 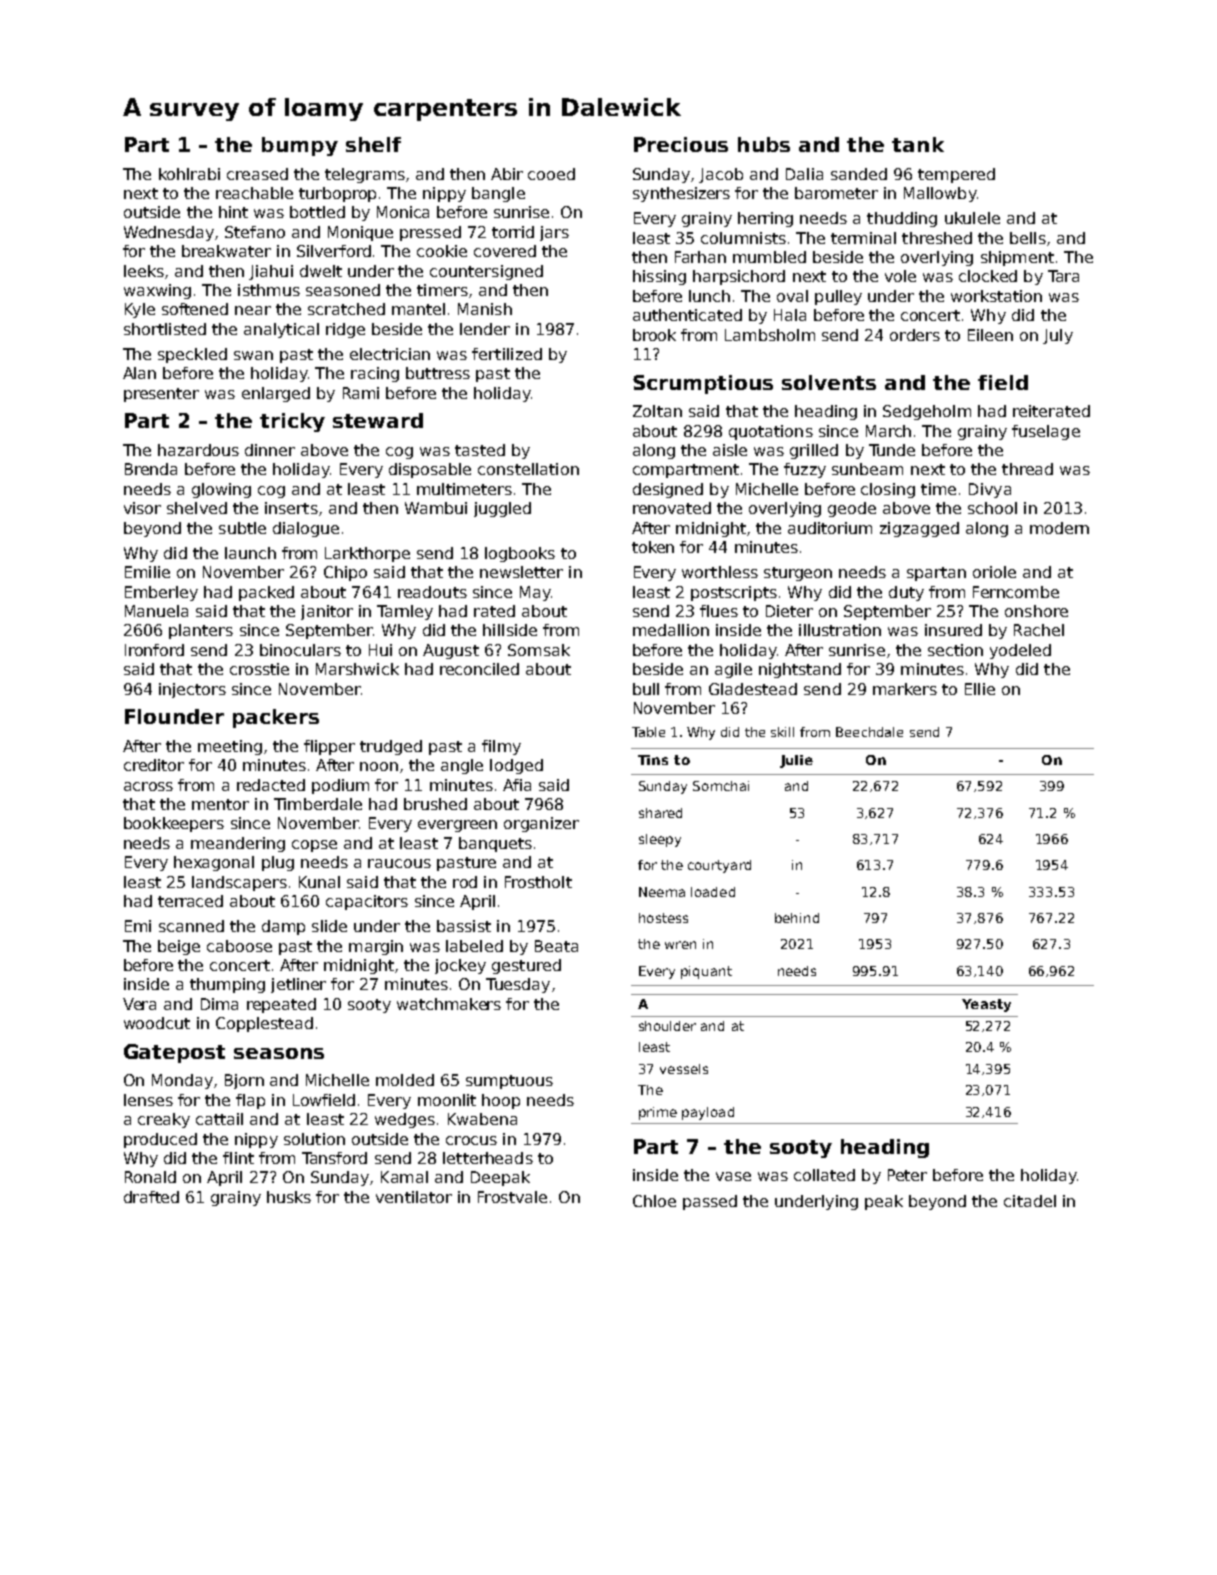 I want to click on planters, so click(x=201, y=631).
